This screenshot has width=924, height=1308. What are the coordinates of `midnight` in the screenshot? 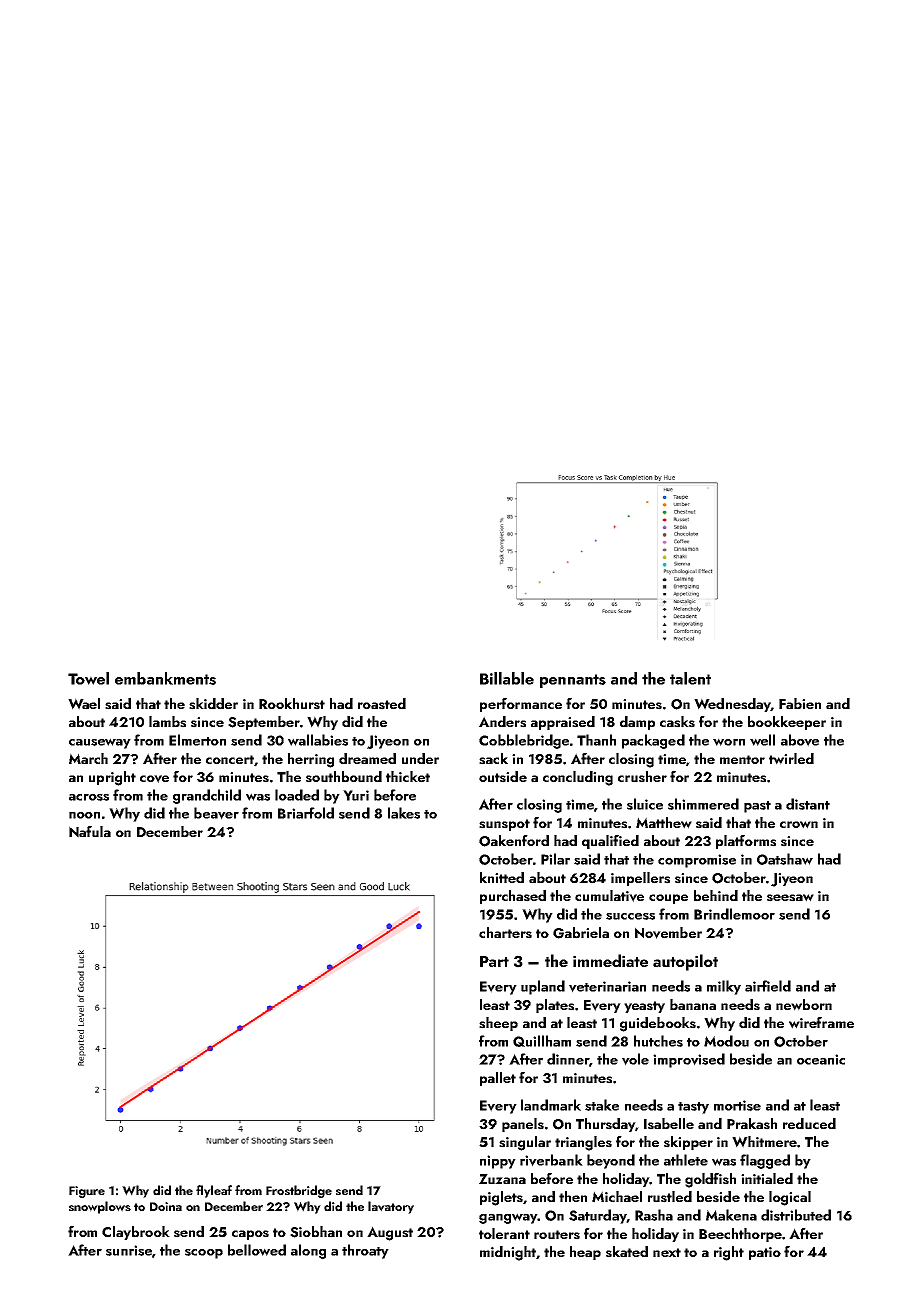 It's located at (508, 1253).
